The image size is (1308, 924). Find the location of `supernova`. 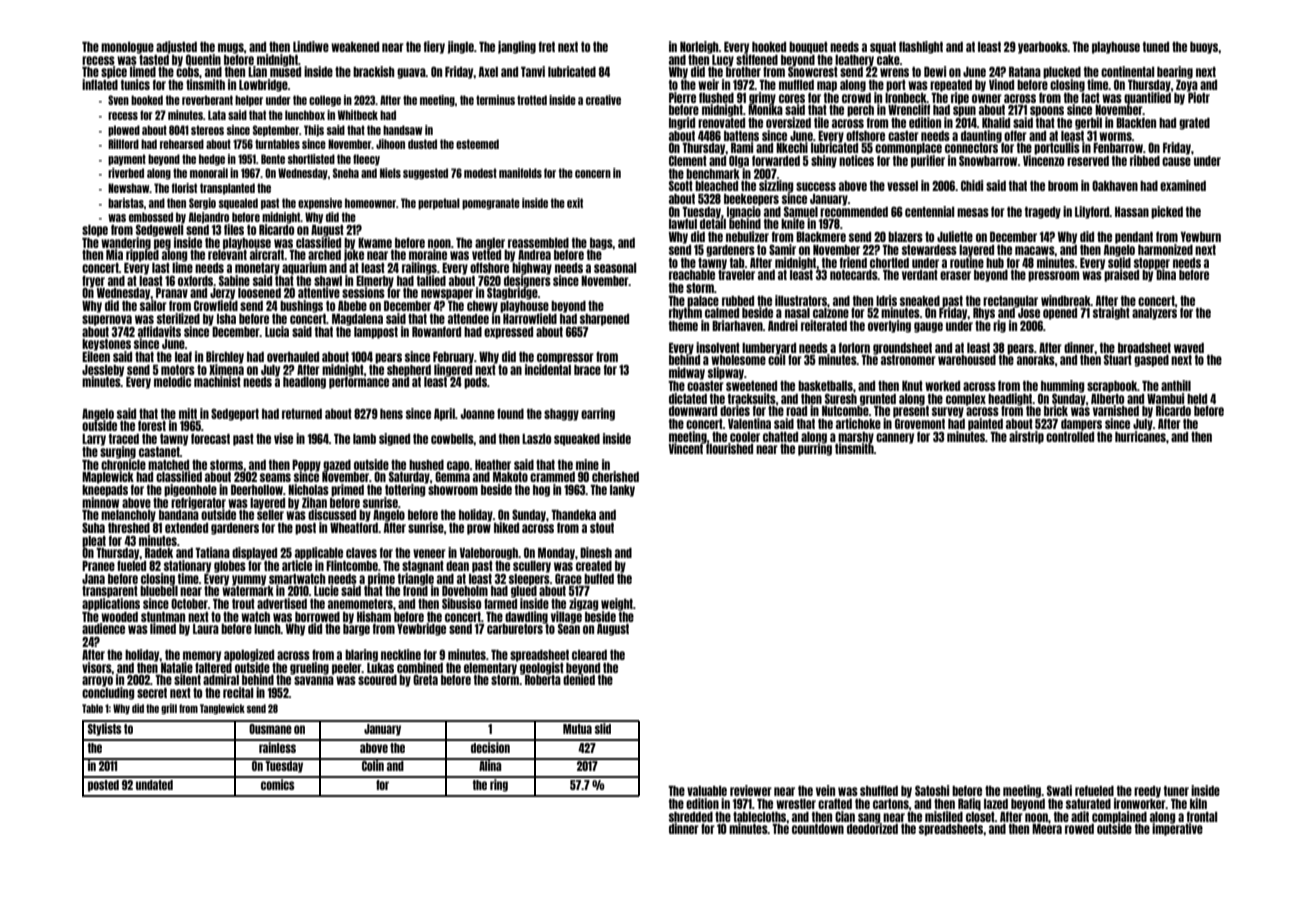

supernova is located at coordinates (107, 320).
